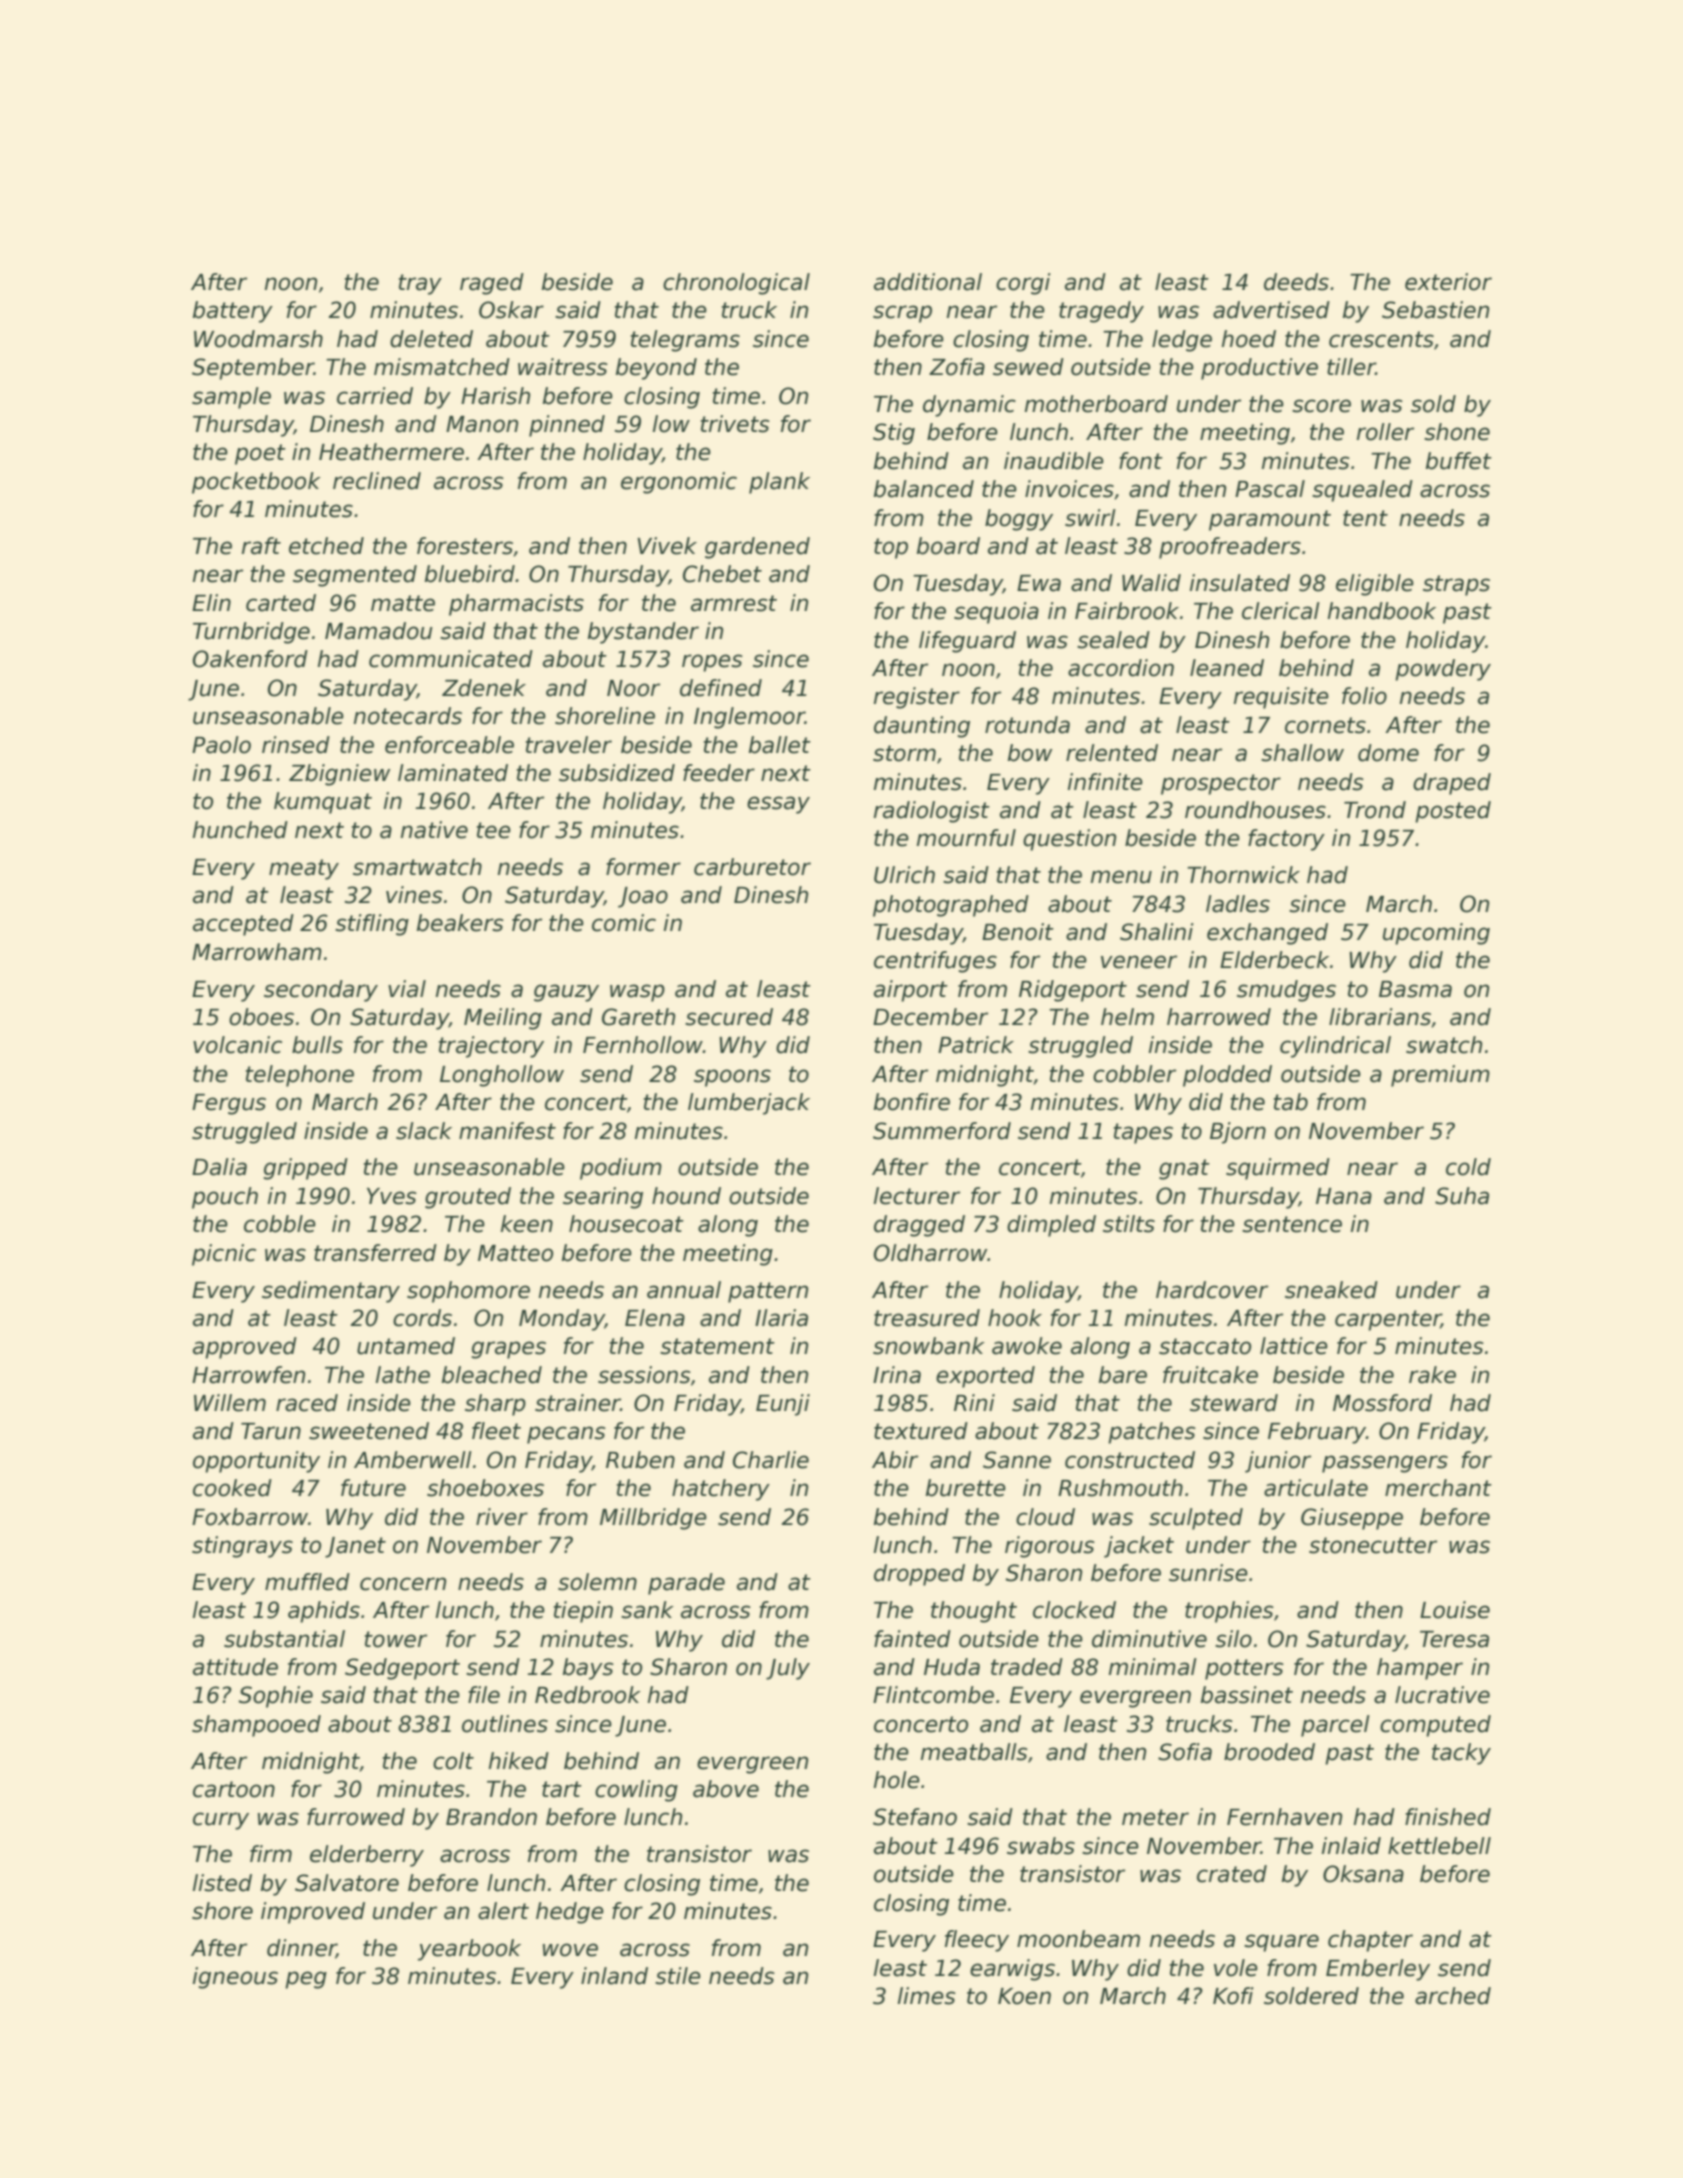  I want to click on exterior, so click(1448, 282).
